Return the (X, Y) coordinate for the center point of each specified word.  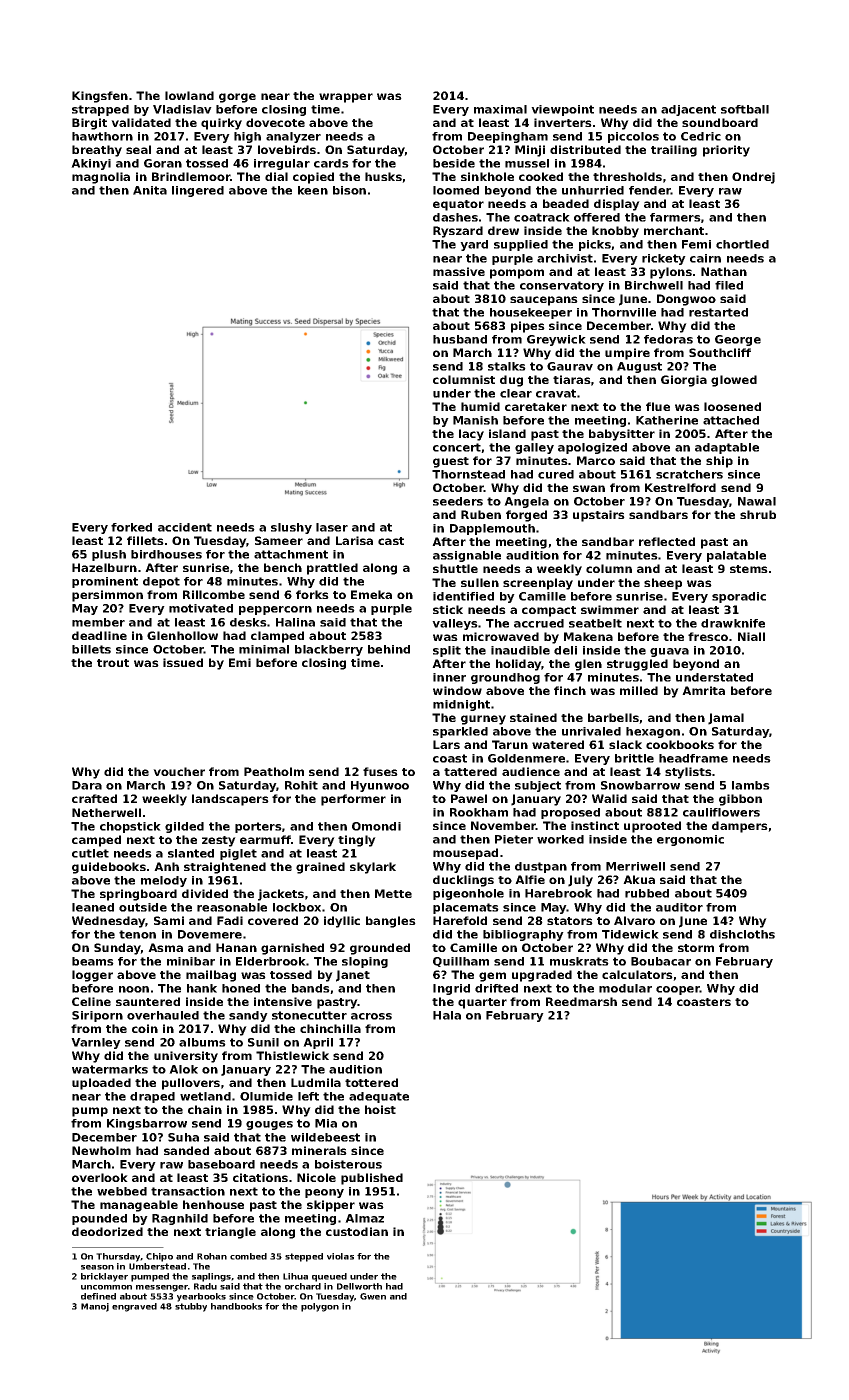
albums (202, 1042)
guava (669, 652)
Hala (447, 1015)
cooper (678, 990)
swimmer (610, 609)
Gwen (373, 1296)
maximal (500, 109)
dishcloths (742, 934)
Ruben (481, 514)
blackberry (329, 650)
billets (91, 649)
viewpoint (562, 110)
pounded (99, 1219)
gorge (237, 98)
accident (185, 527)
